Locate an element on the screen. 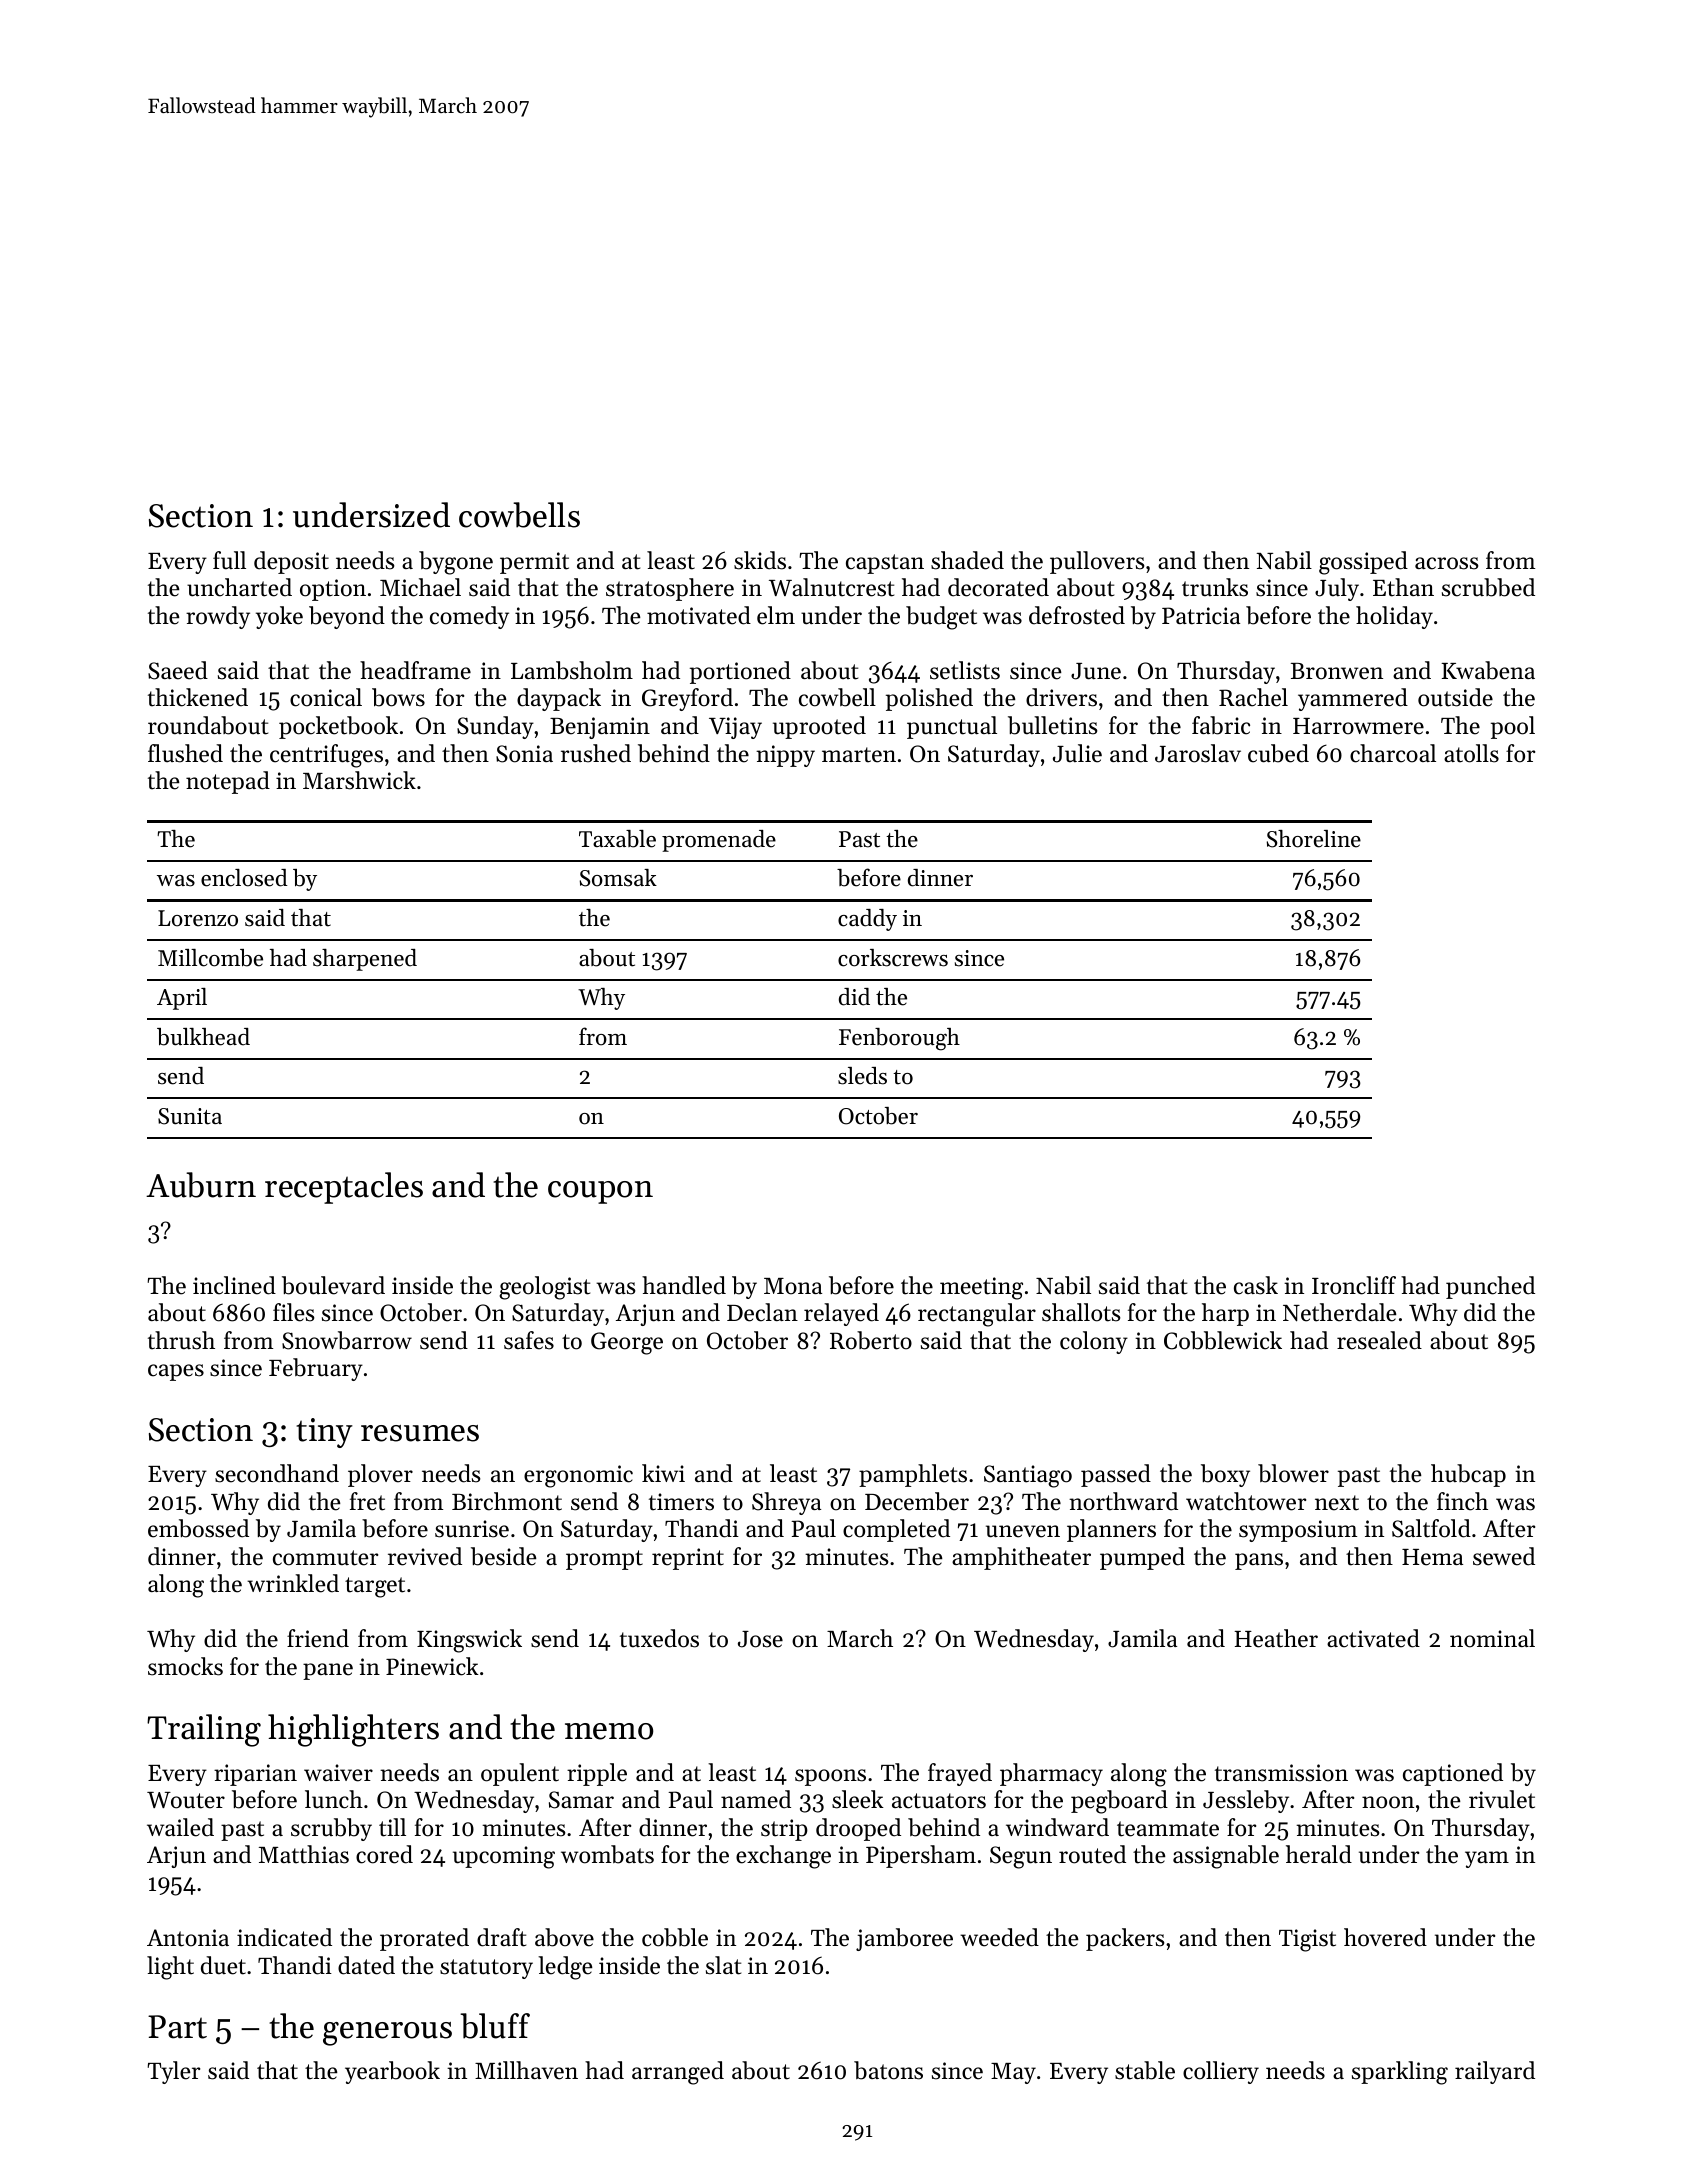 Image resolution: width=1683 pixels, height=2178 pixels. captioned is located at coordinates (1453, 1774).
